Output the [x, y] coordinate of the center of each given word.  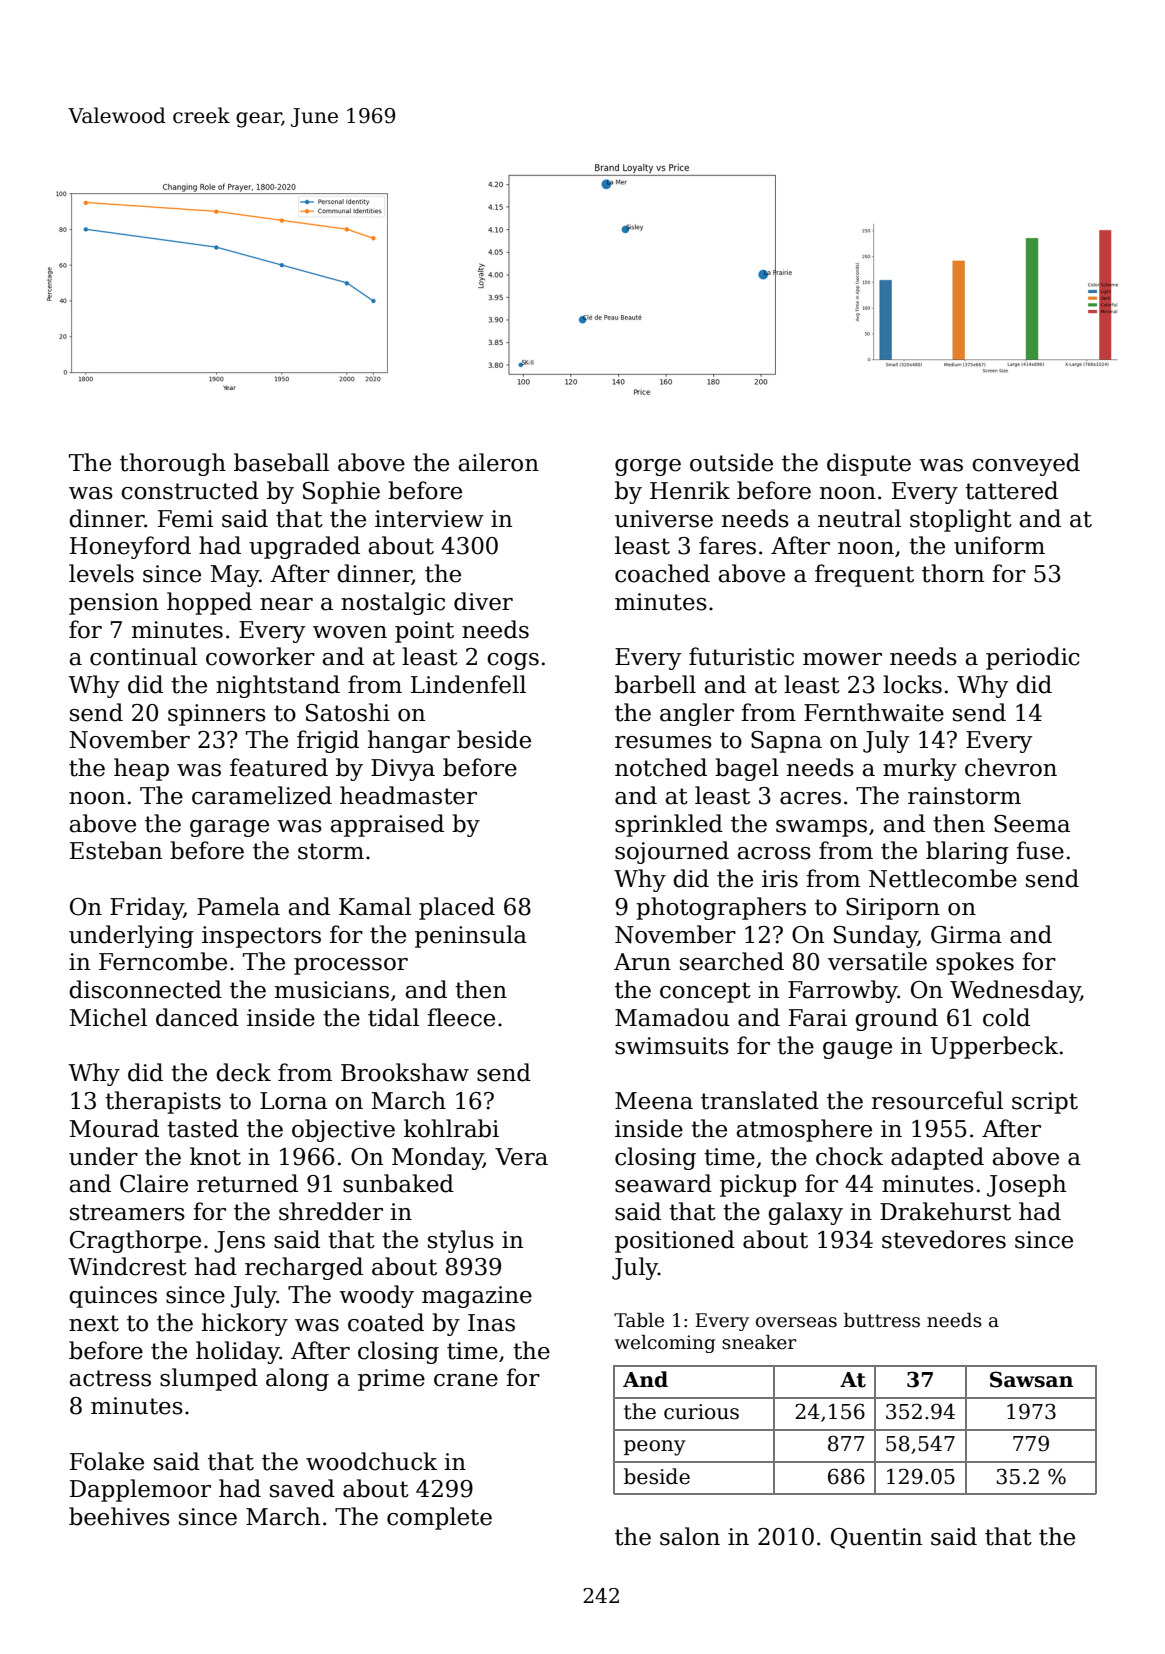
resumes [663, 742]
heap [141, 769]
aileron [498, 462]
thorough [173, 464]
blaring [967, 852]
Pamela [238, 906]
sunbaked [398, 1183]
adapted [937, 1158]
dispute [869, 464]
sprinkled [669, 825]
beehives [119, 1516]
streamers [127, 1212]
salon [690, 1536]
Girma [966, 935]
